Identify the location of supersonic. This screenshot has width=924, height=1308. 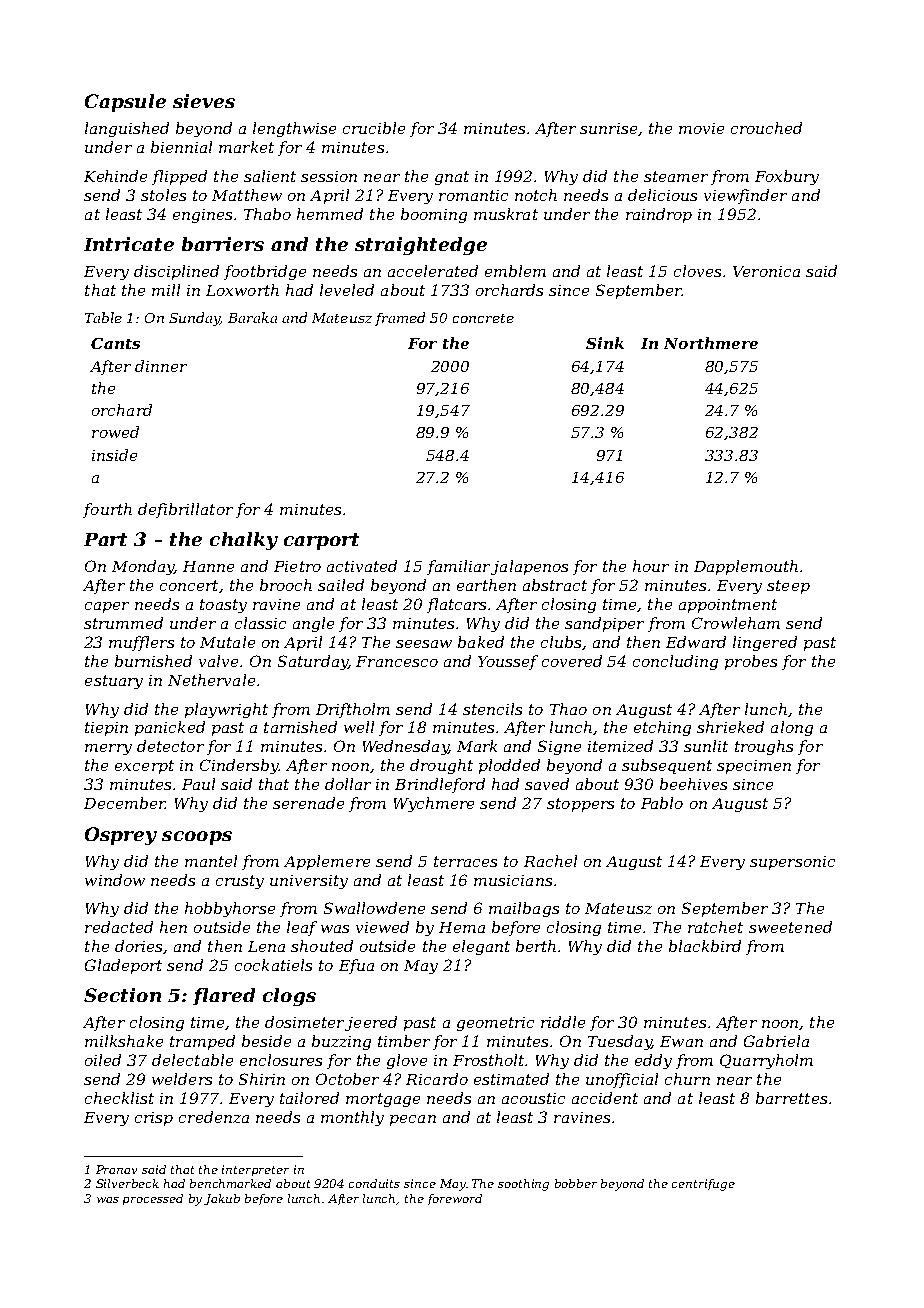
(792, 863).
